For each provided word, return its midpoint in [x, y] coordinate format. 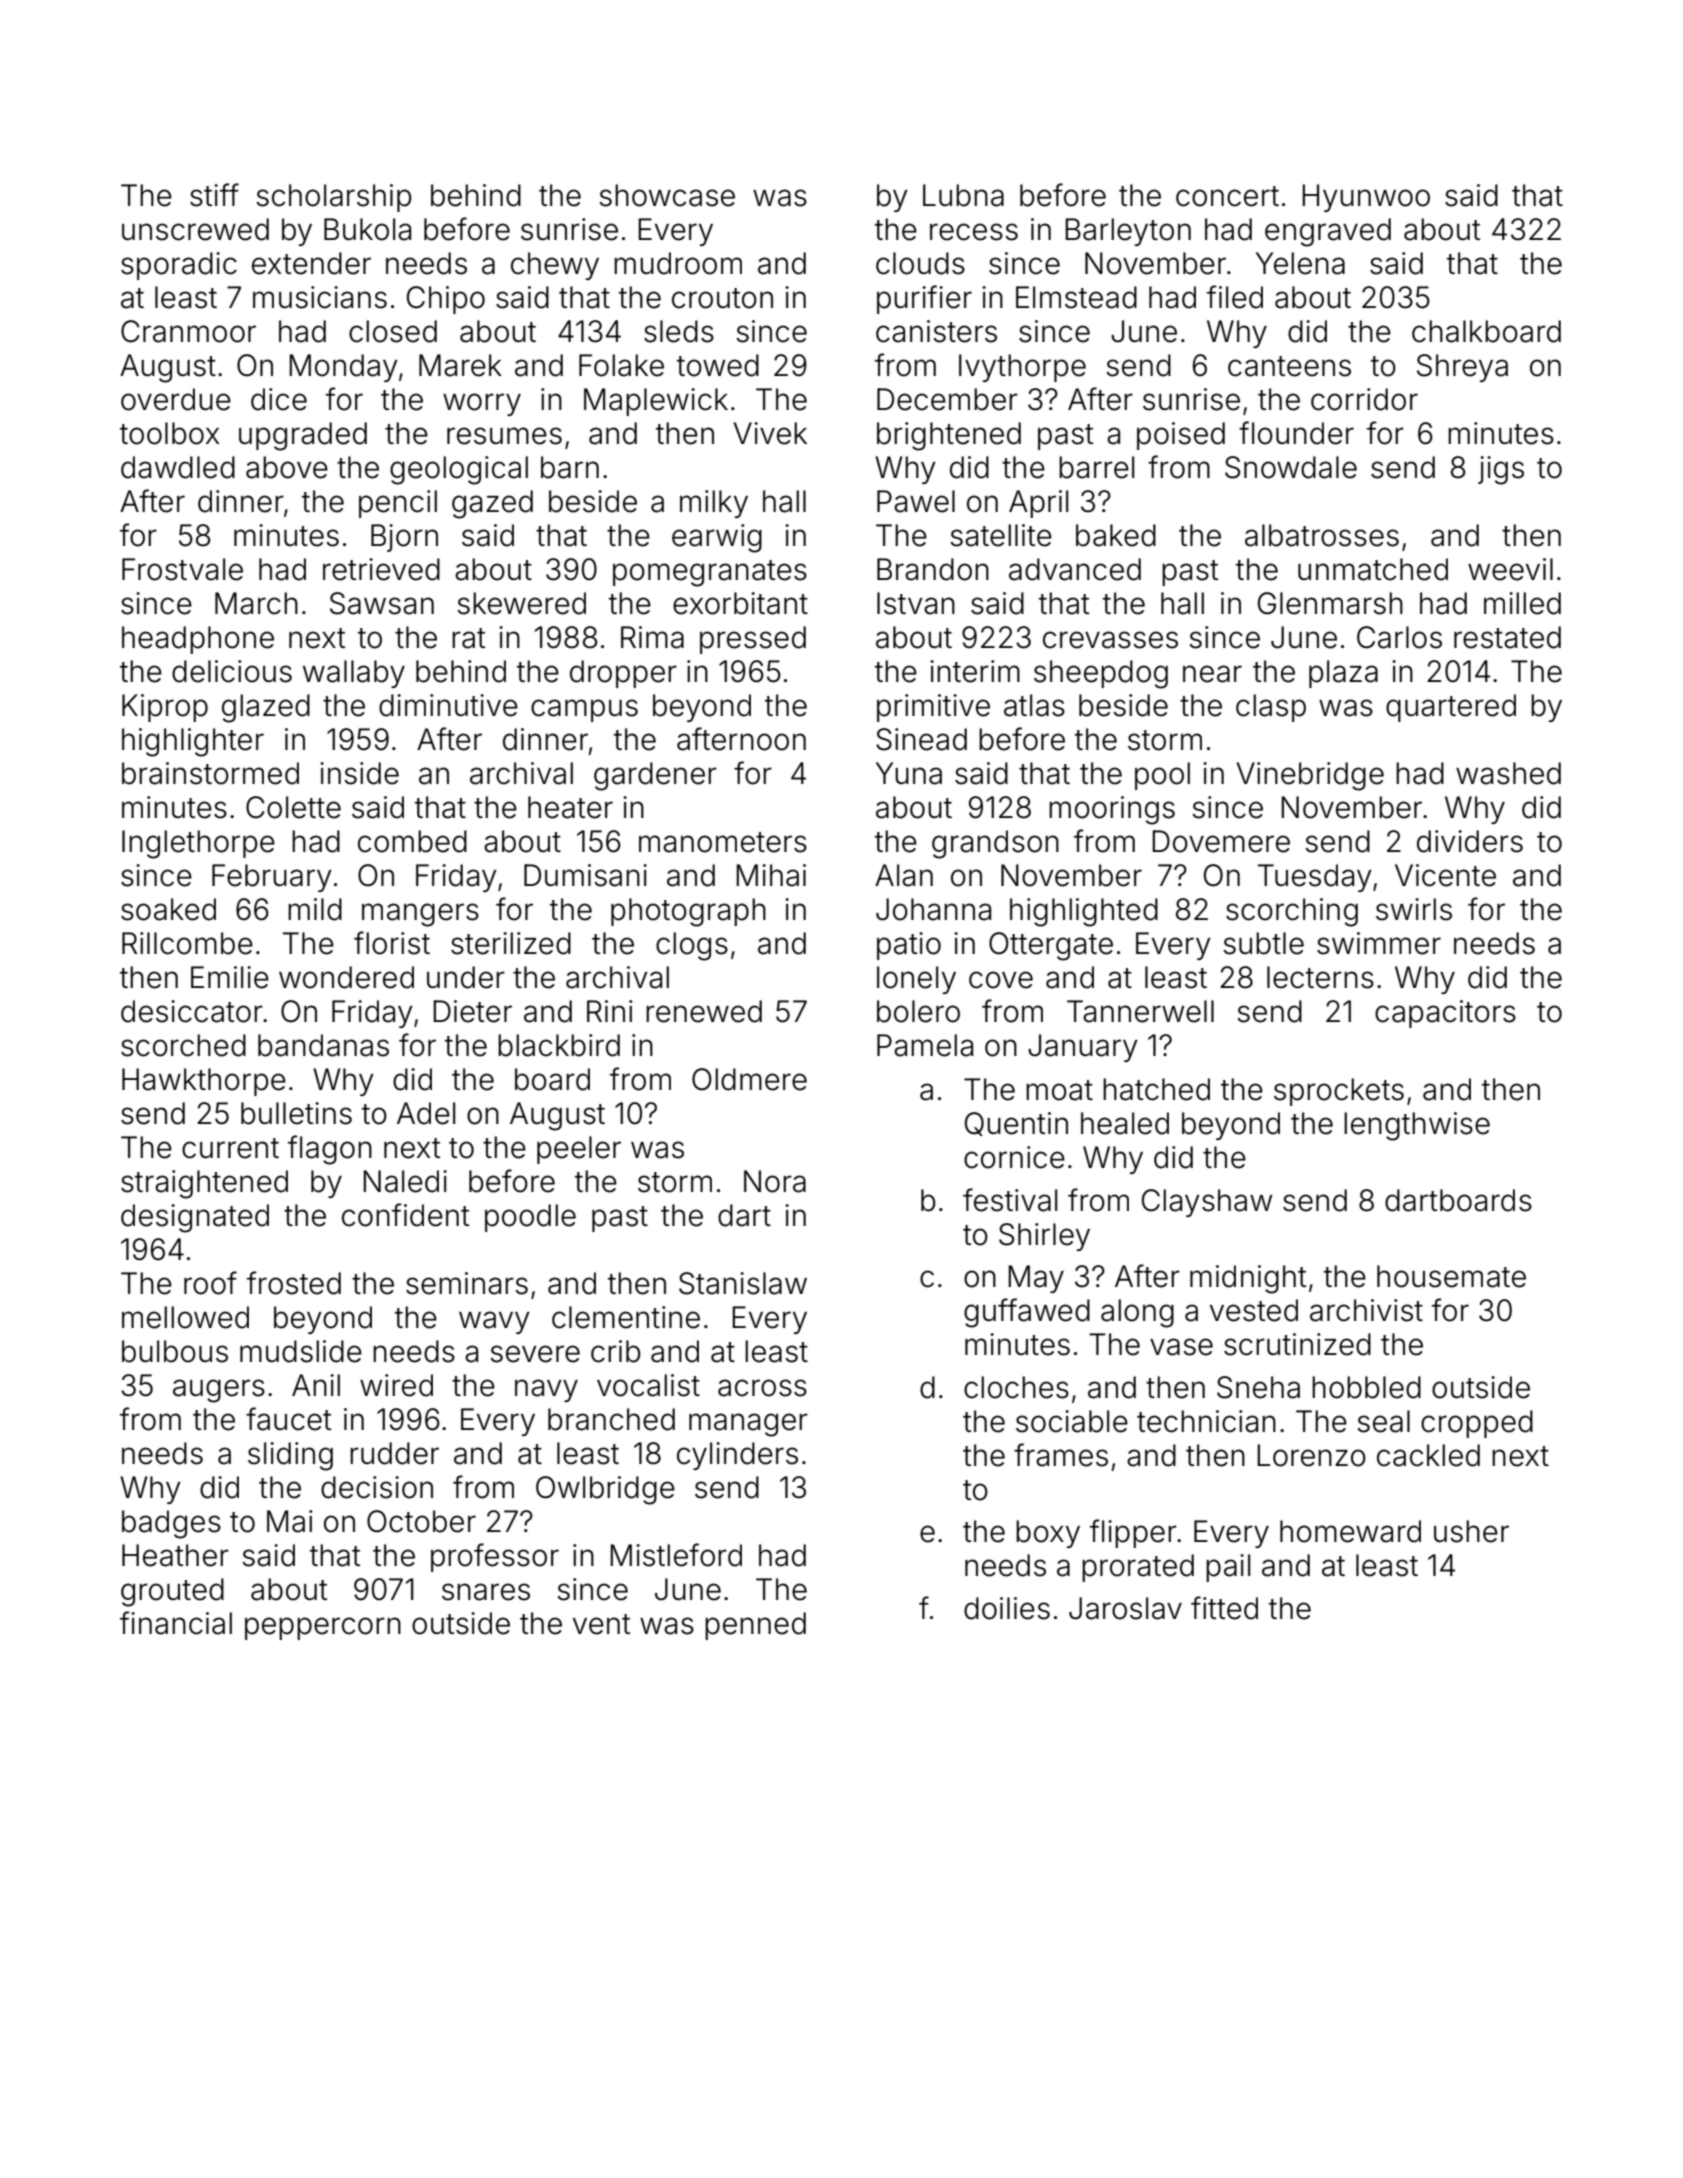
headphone [198, 640]
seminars [467, 1283]
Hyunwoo [1366, 198]
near [1212, 674]
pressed [753, 640]
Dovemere [1221, 841]
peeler [579, 1150]
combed [412, 841]
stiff [214, 195]
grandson [995, 844]
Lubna [963, 195]
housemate [1451, 1276]
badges [171, 1524]
